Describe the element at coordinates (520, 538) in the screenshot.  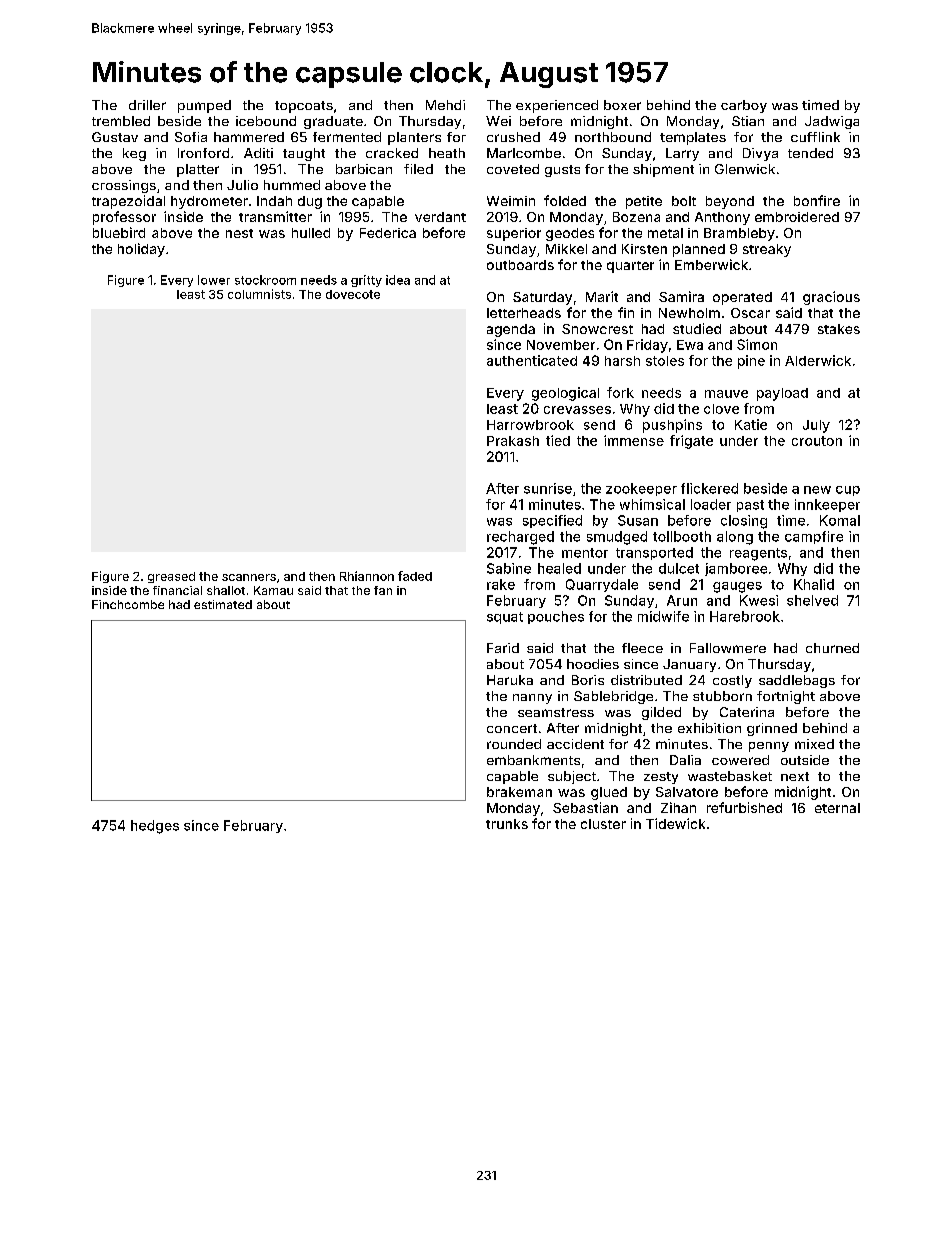
I see `recharged` at that location.
